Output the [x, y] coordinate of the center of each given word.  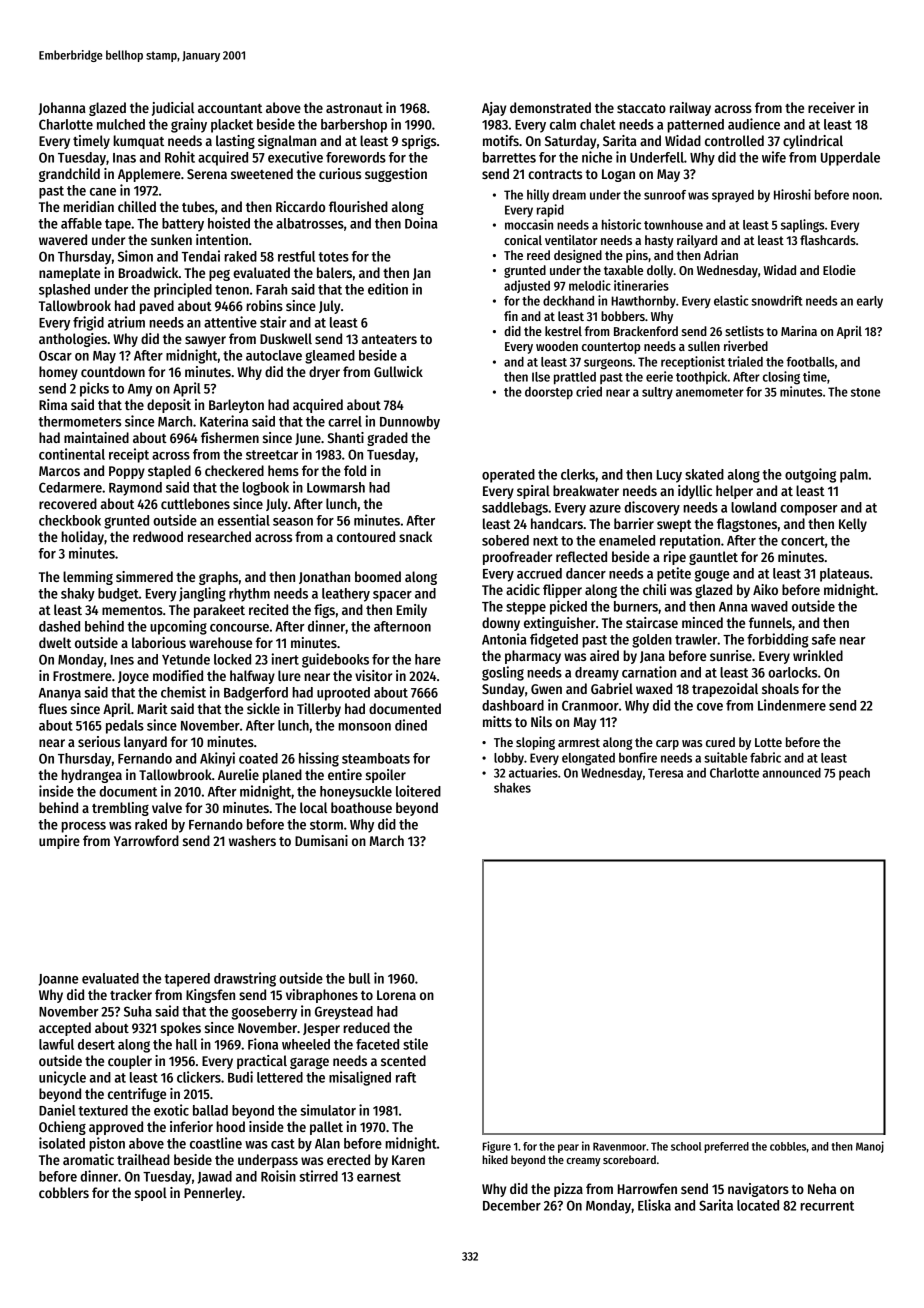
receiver [831, 107]
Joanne [58, 980]
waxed [654, 688]
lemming [88, 578]
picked [568, 607]
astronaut [354, 108]
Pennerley [213, 1194]
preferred [726, 1147]
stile [415, 1044]
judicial [173, 109]
